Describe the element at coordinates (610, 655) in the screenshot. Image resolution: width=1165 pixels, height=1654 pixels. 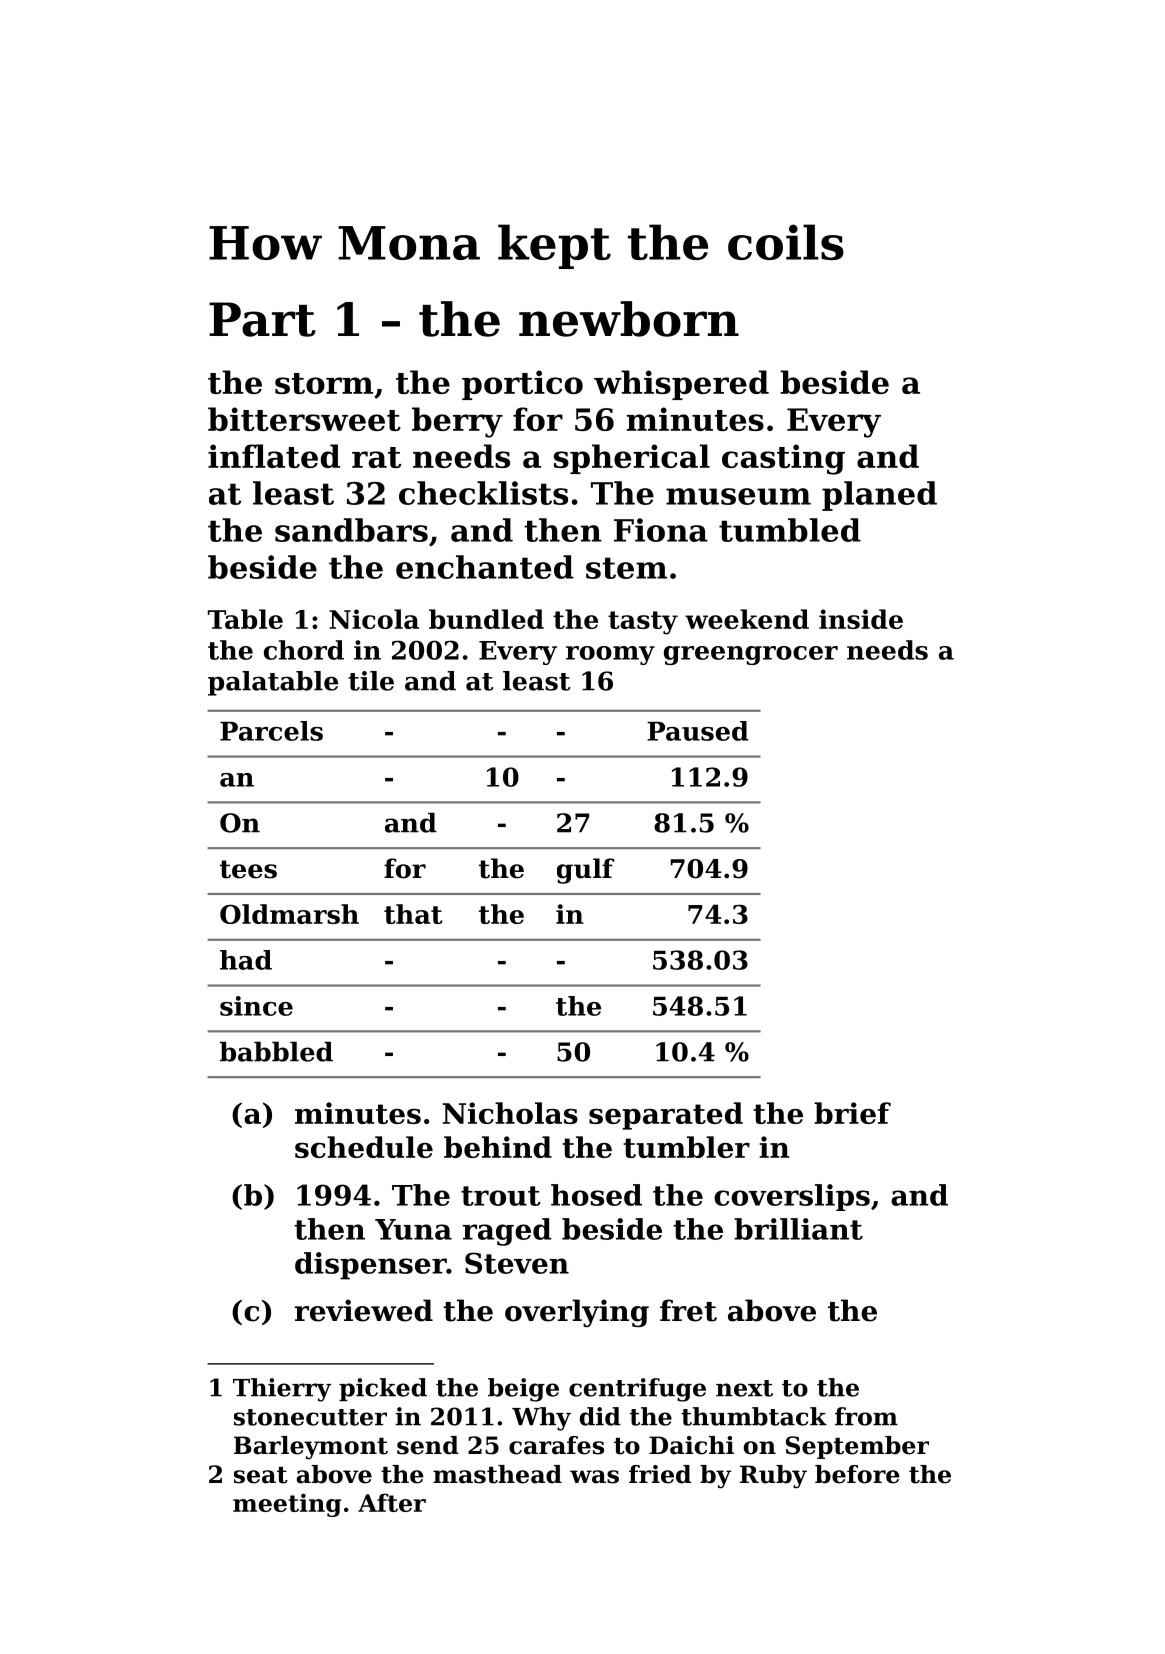
I see `roomy` at that location.
